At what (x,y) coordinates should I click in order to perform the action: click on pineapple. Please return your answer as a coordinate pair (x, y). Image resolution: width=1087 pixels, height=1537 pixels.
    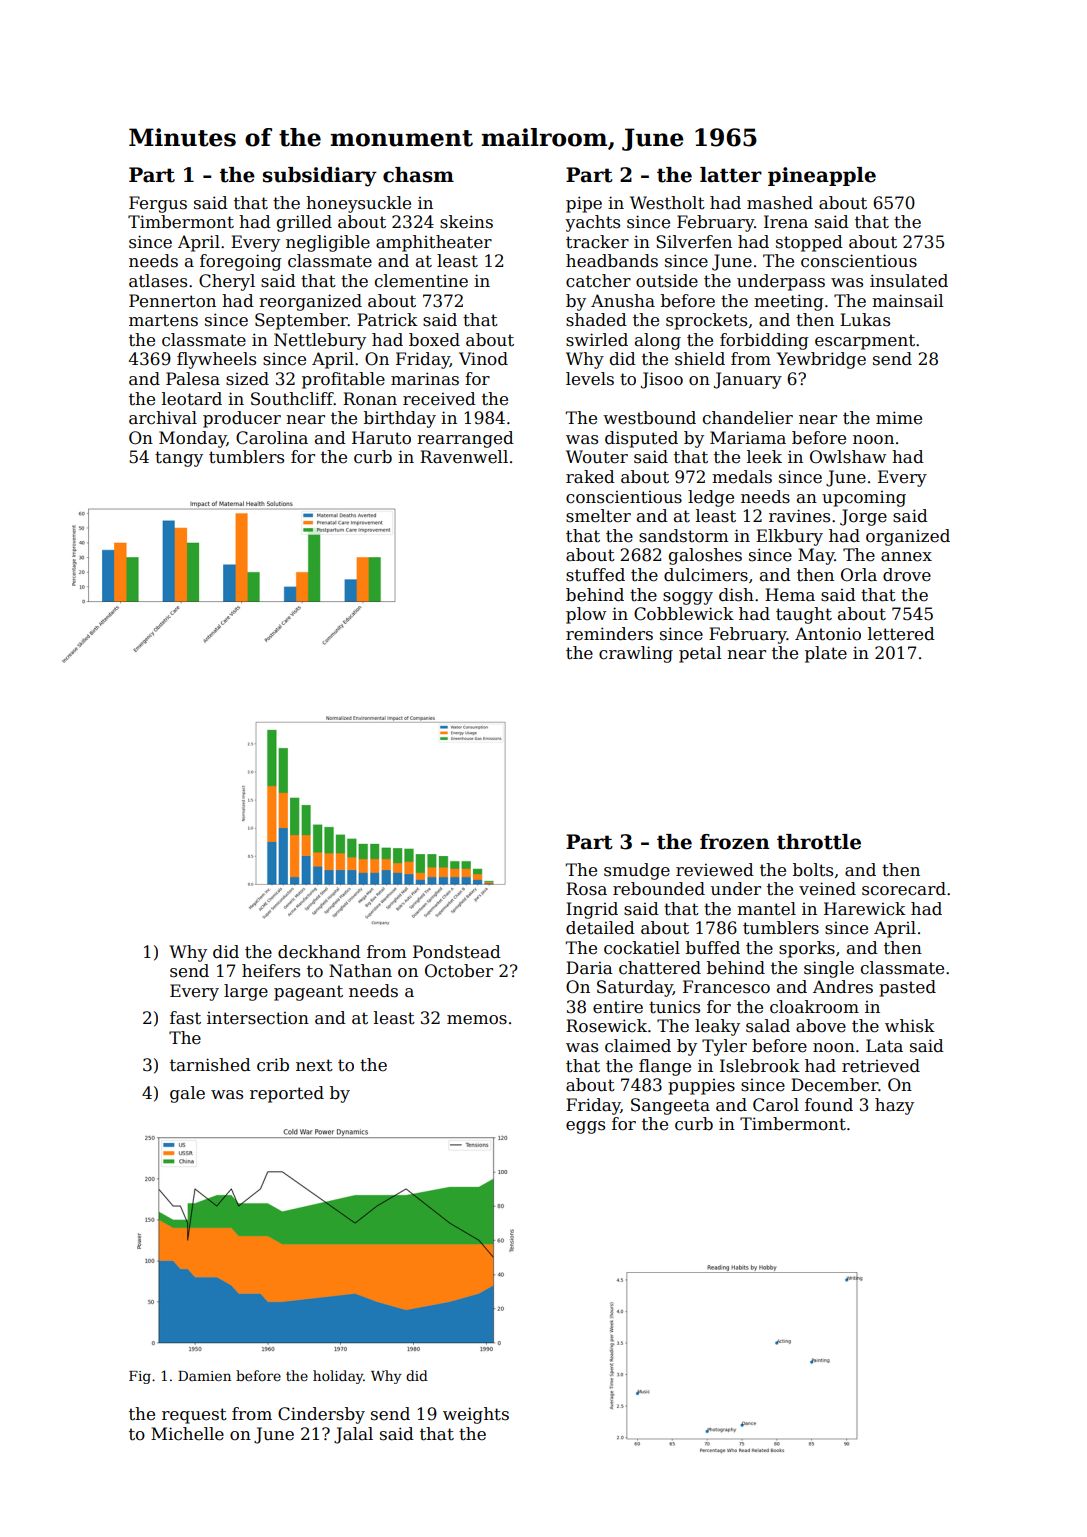
    Looking at the image, I should click on (822, 176).
